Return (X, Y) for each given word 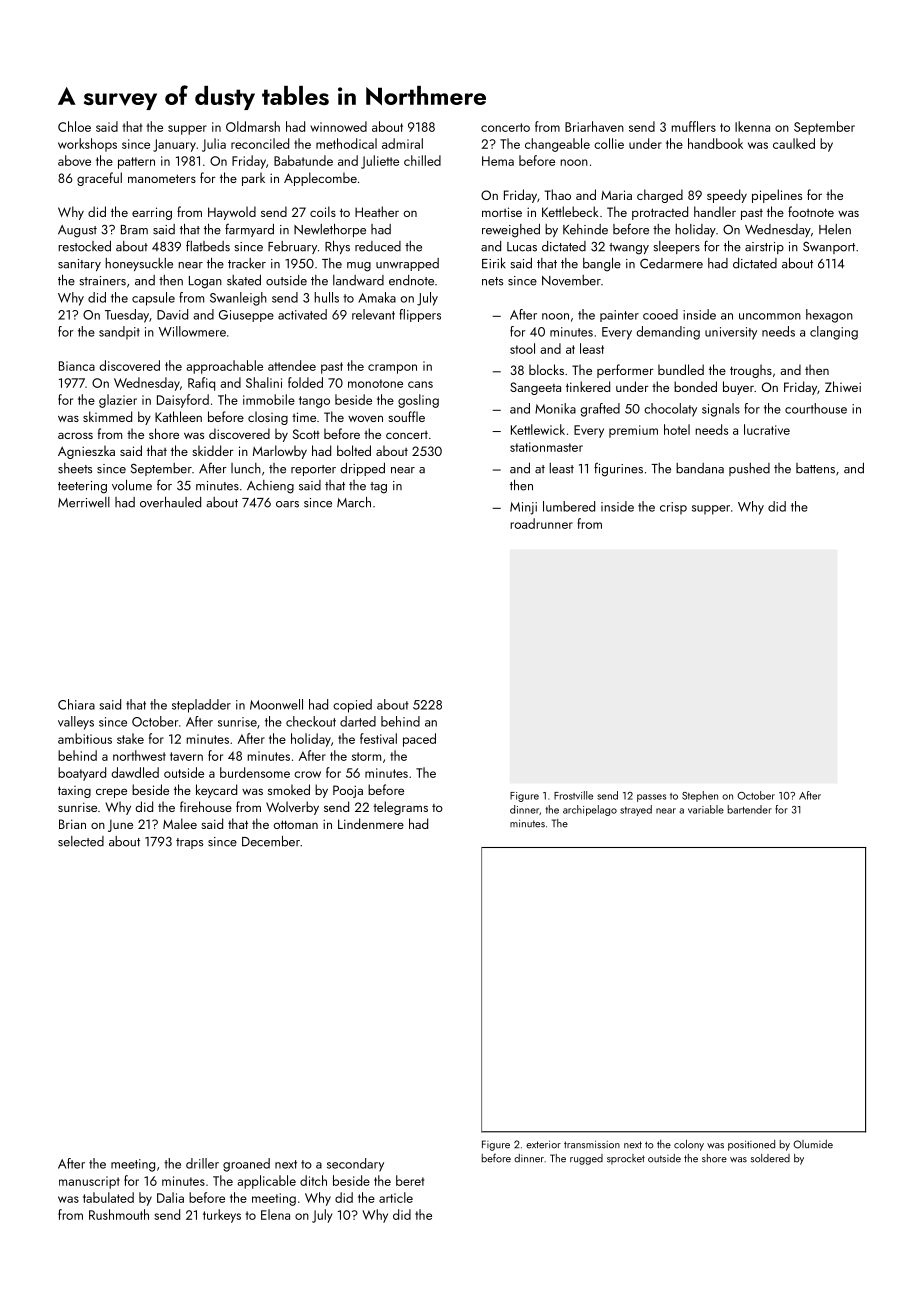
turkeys (222, 1216)
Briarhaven (594, 126)
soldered (770, 1158)
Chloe (74, 126)
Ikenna (752, 126)
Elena (275, 1214)
